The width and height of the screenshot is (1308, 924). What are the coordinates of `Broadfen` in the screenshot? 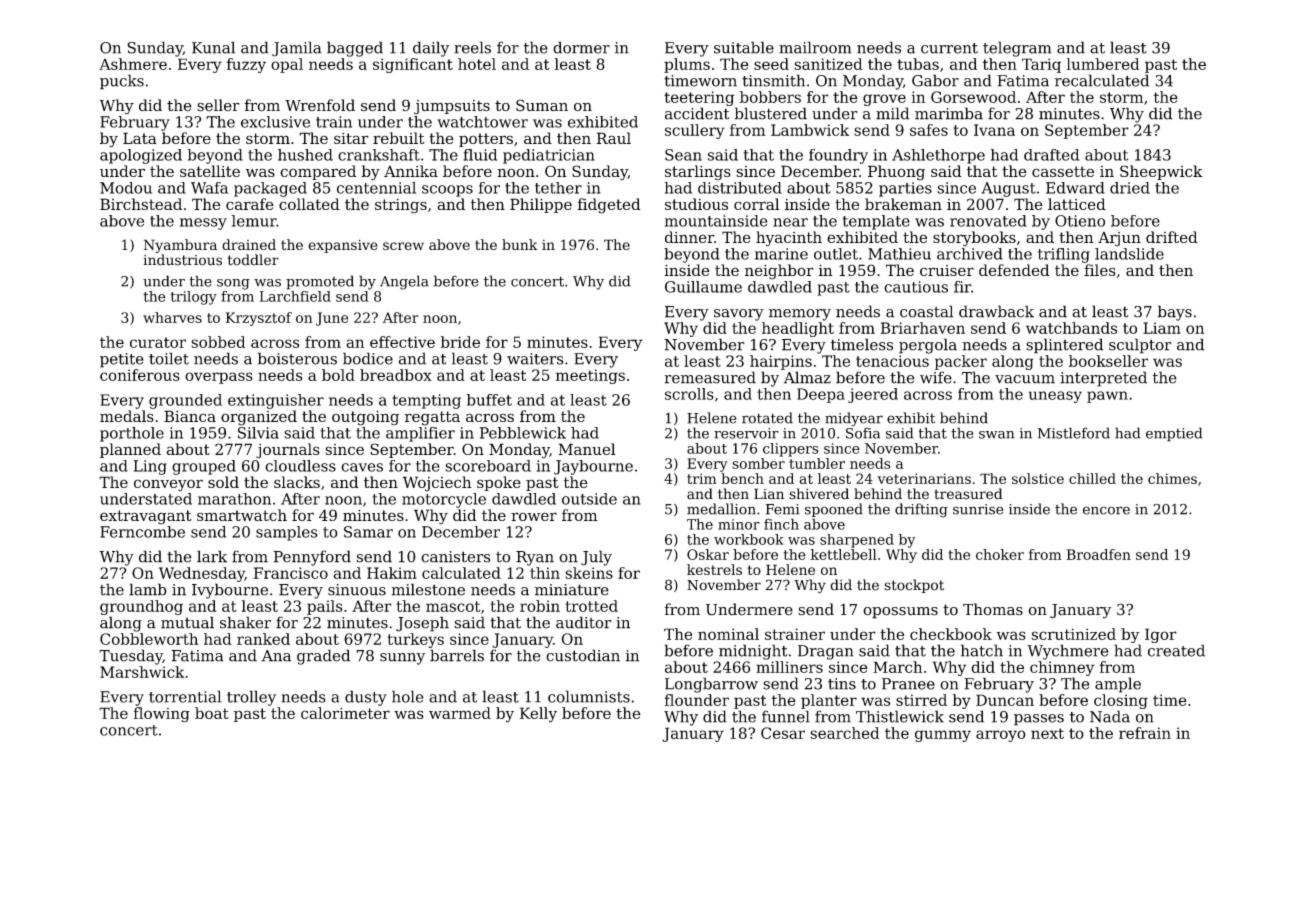 It's located at (1099, 554).
